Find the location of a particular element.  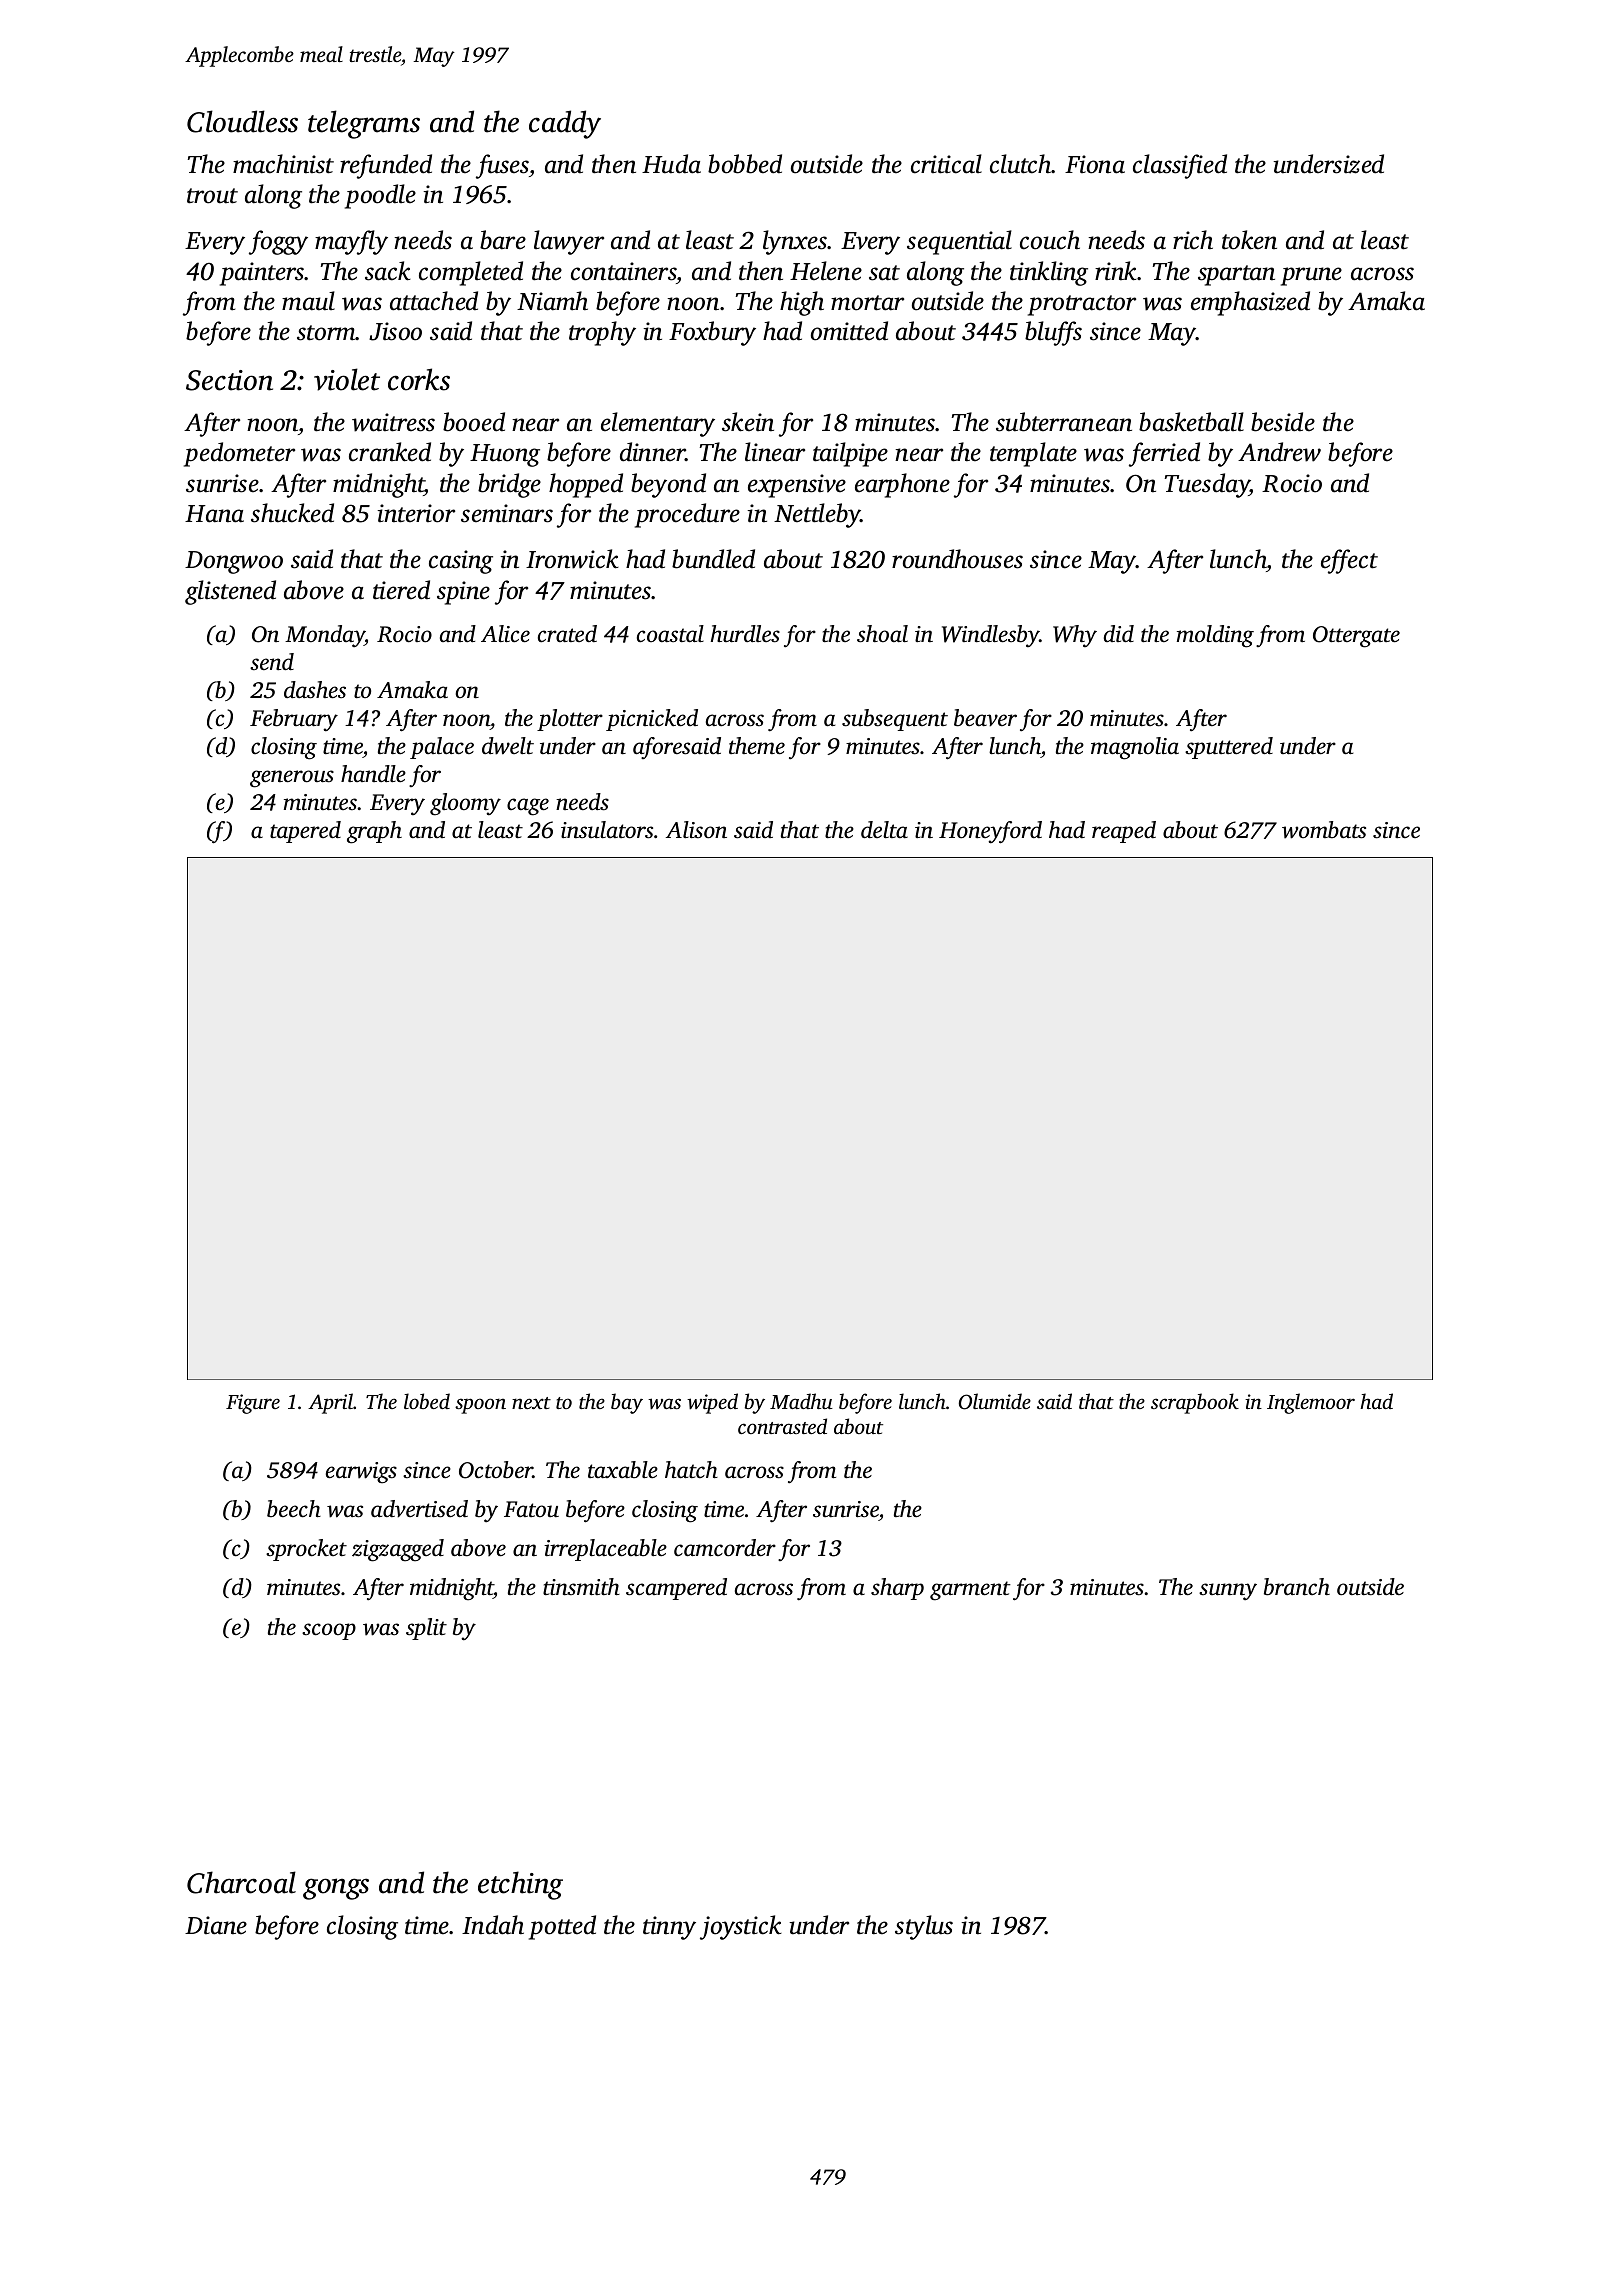

insulators is located at coordinates (607, 830).
